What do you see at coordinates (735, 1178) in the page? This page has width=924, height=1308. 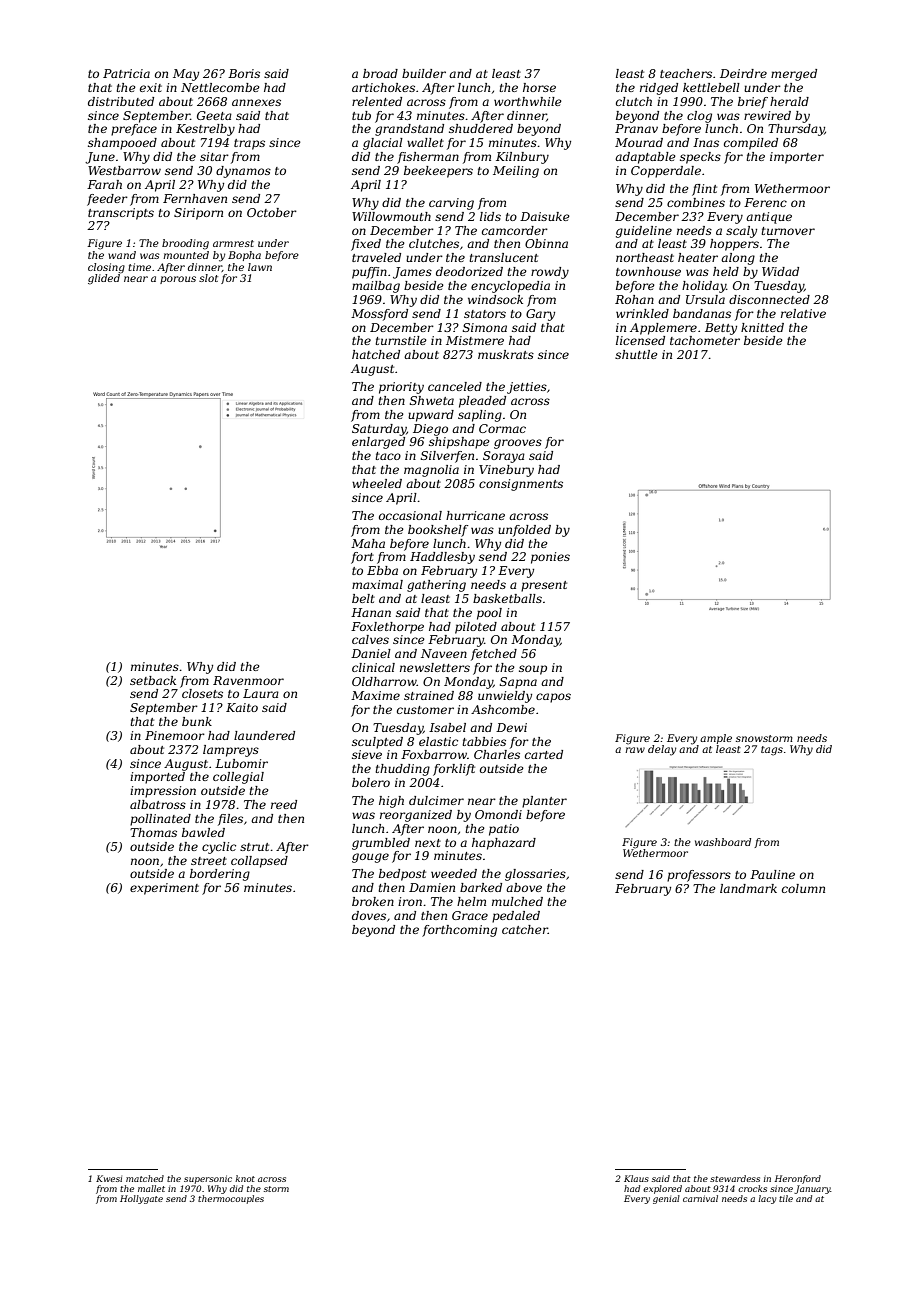 I see `stewardess` at bounding box center [735, 1178].
